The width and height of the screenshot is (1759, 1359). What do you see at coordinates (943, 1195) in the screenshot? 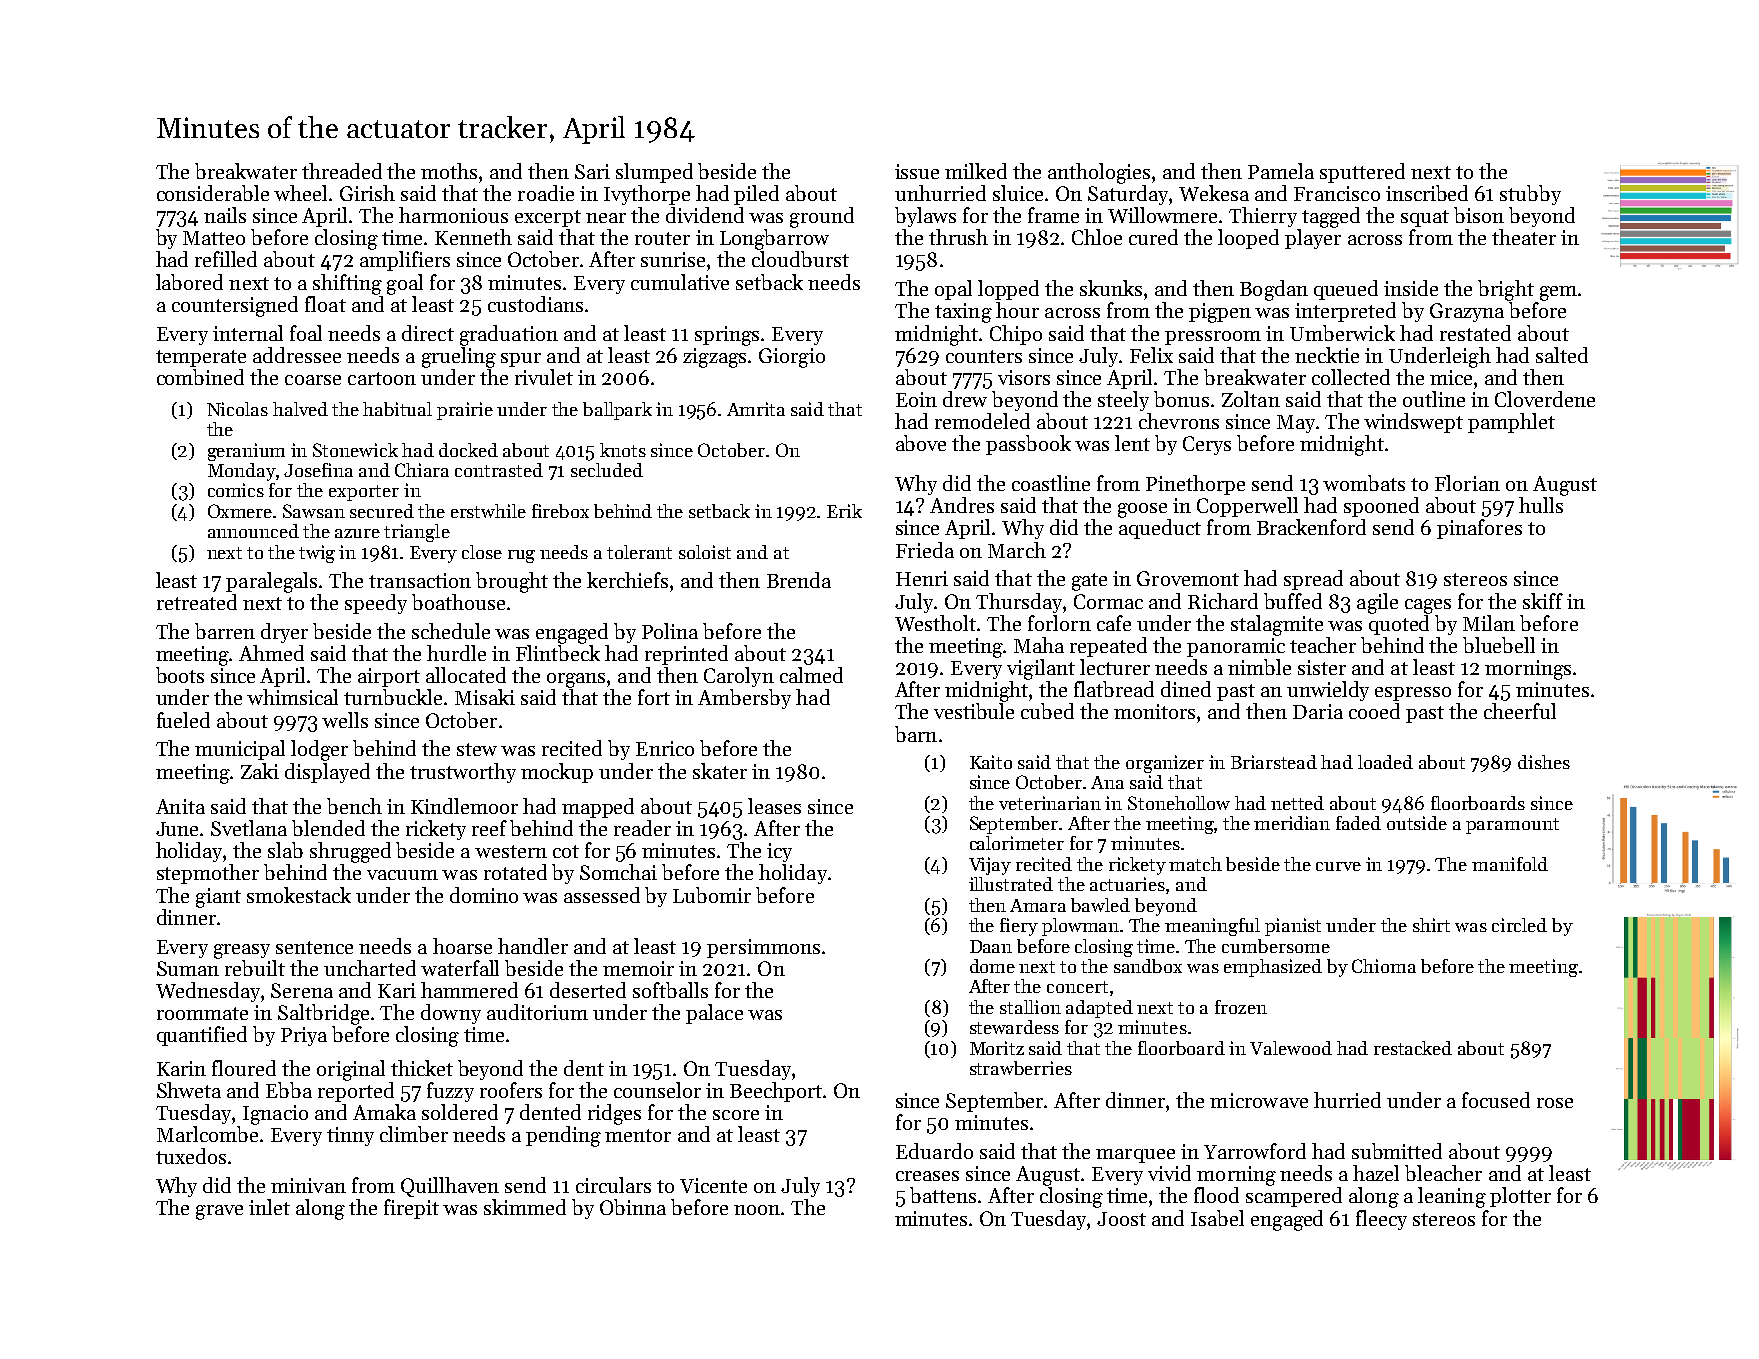
I see `battens` at bounding box center [943, 1195].
